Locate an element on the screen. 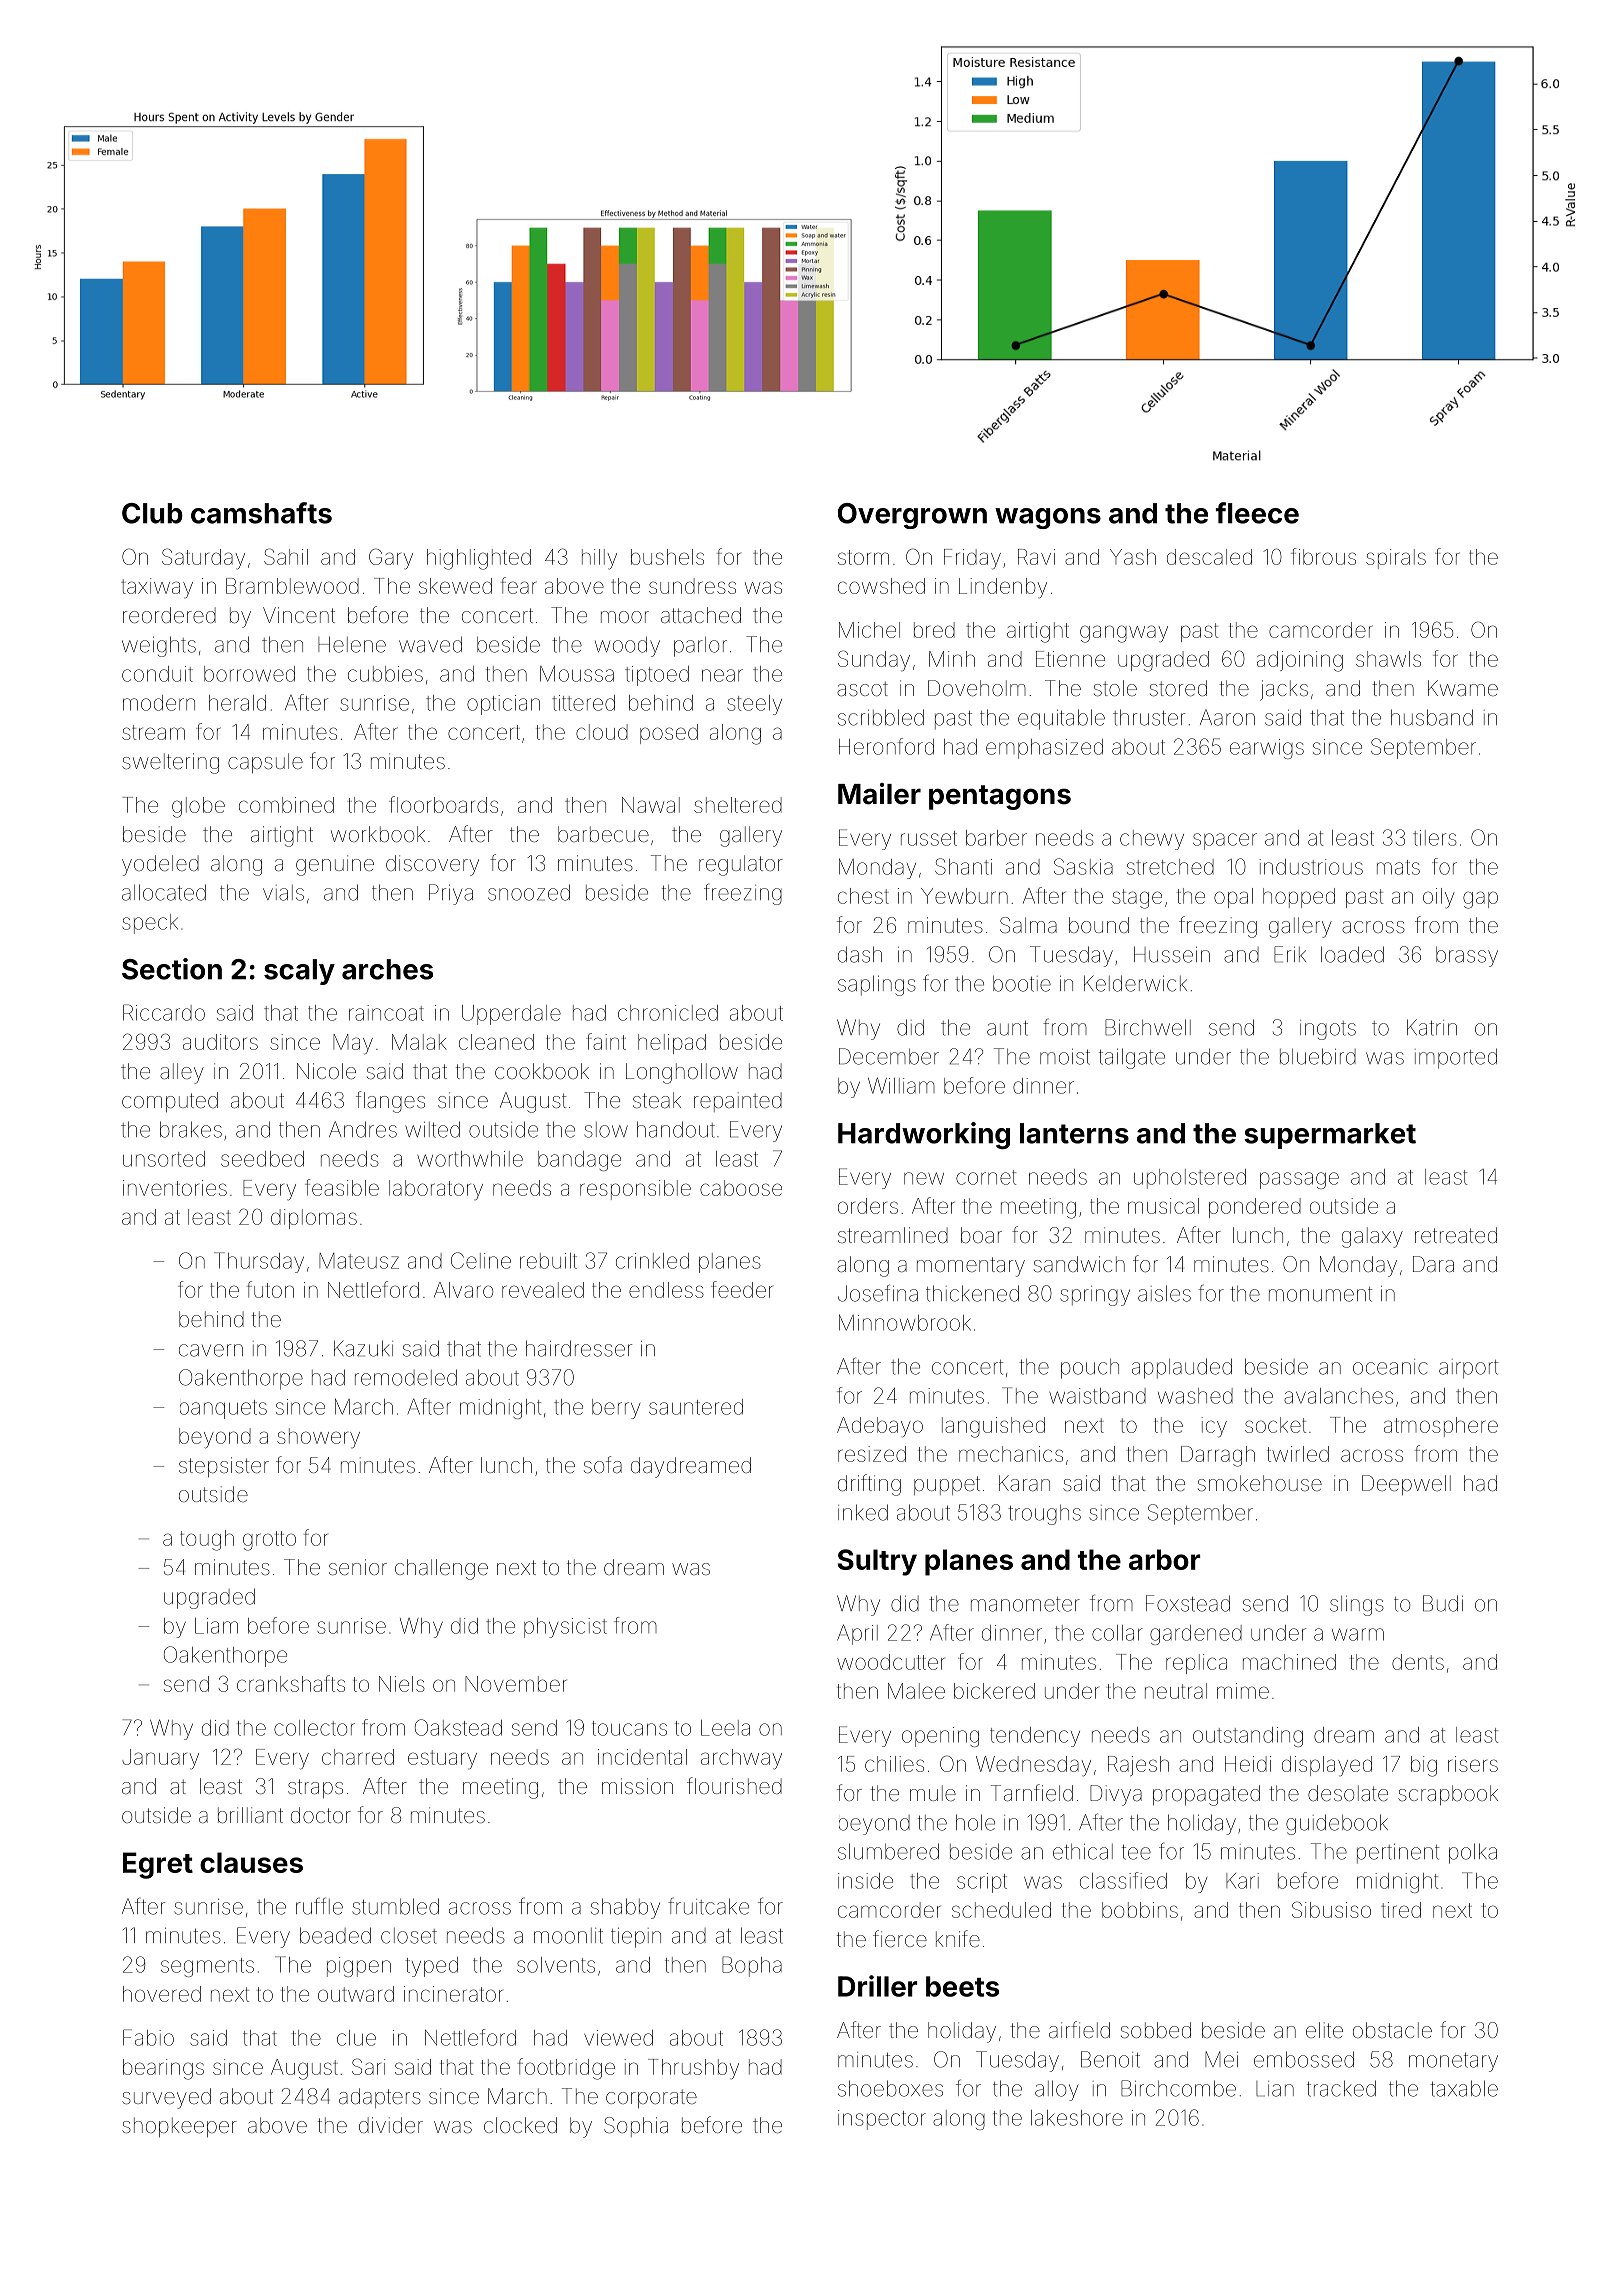 The width and height of the screenshot is (1620, 2292). modern is located at coordinates (159, 703).
